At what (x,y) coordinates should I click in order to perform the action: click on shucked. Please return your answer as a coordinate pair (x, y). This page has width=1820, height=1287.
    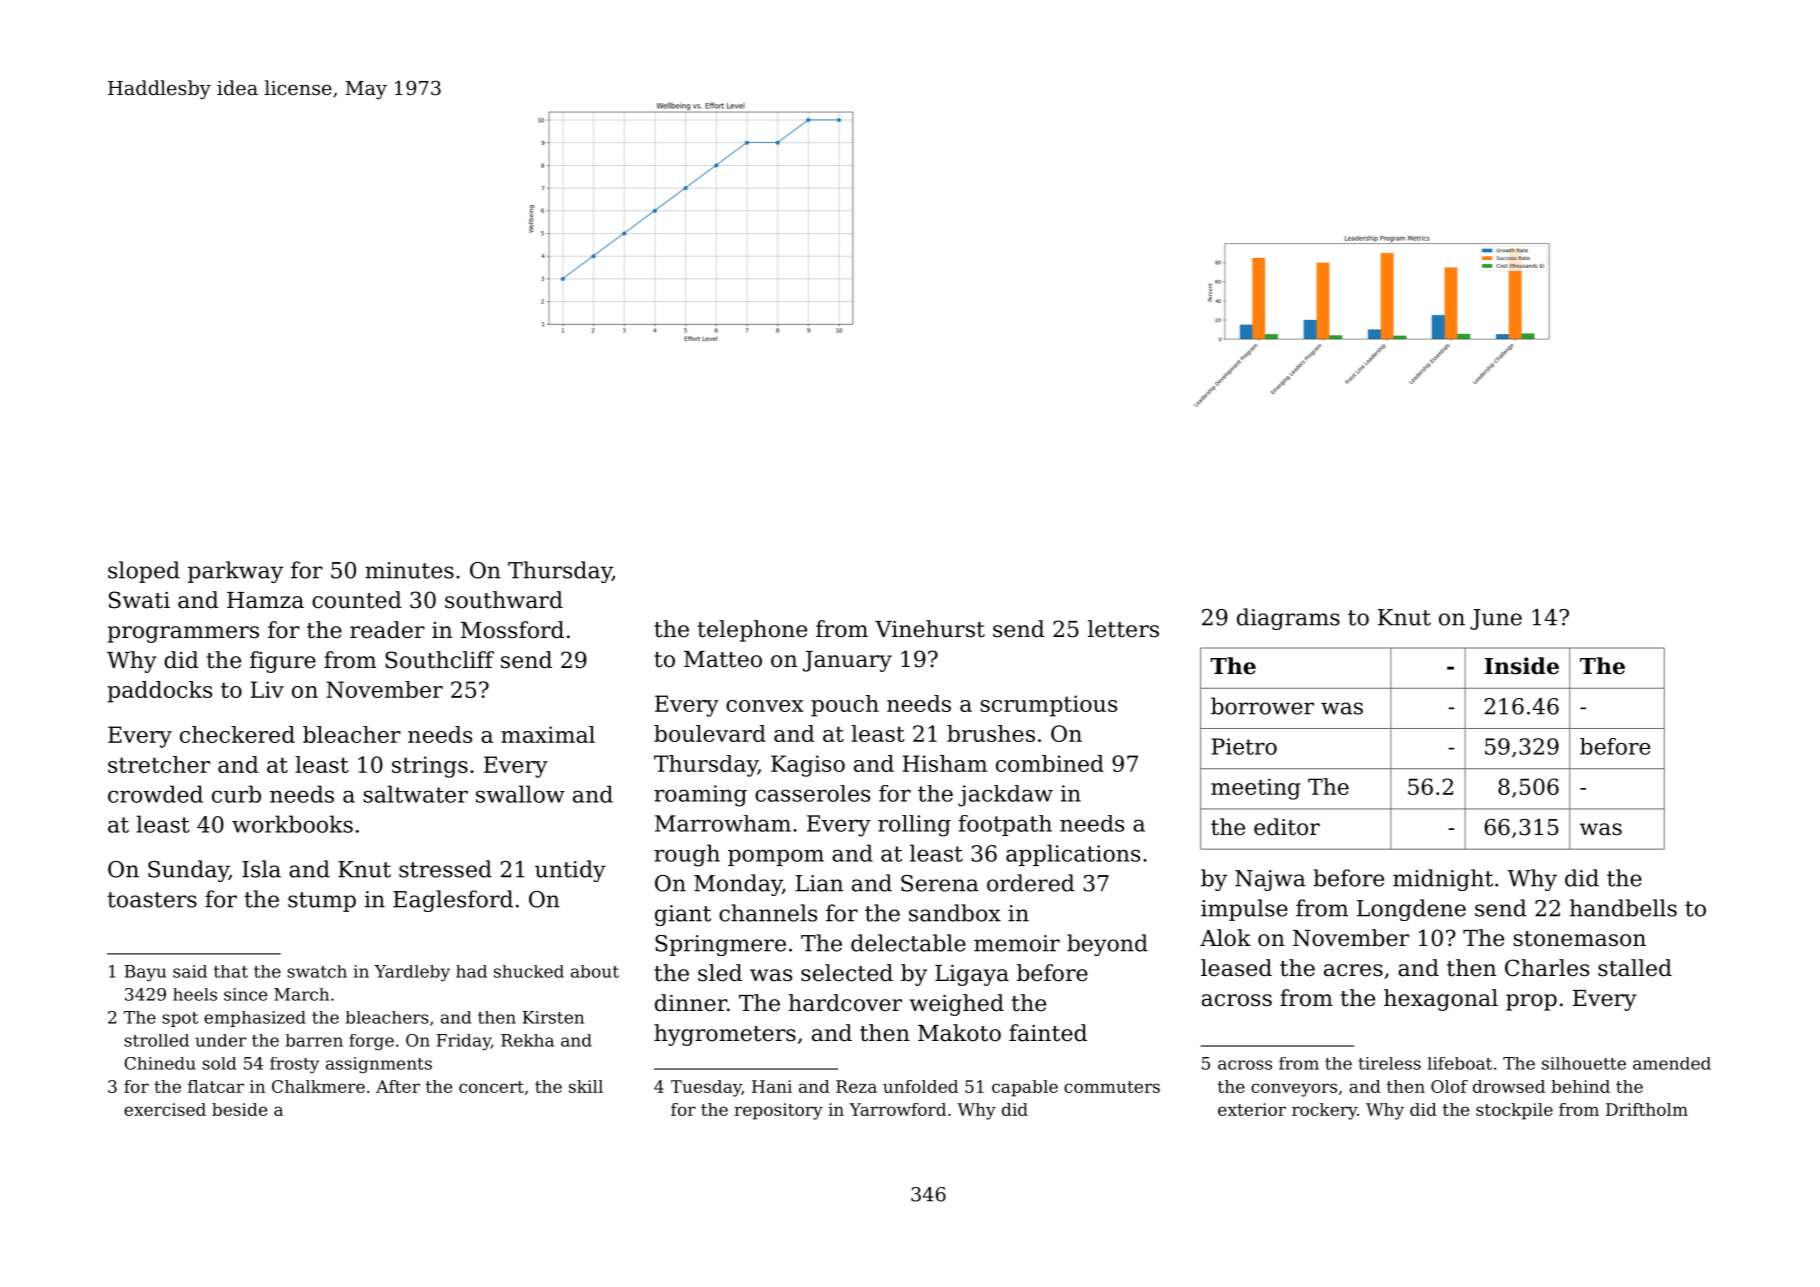
    Looking at the image, I should click on (529, 971).
